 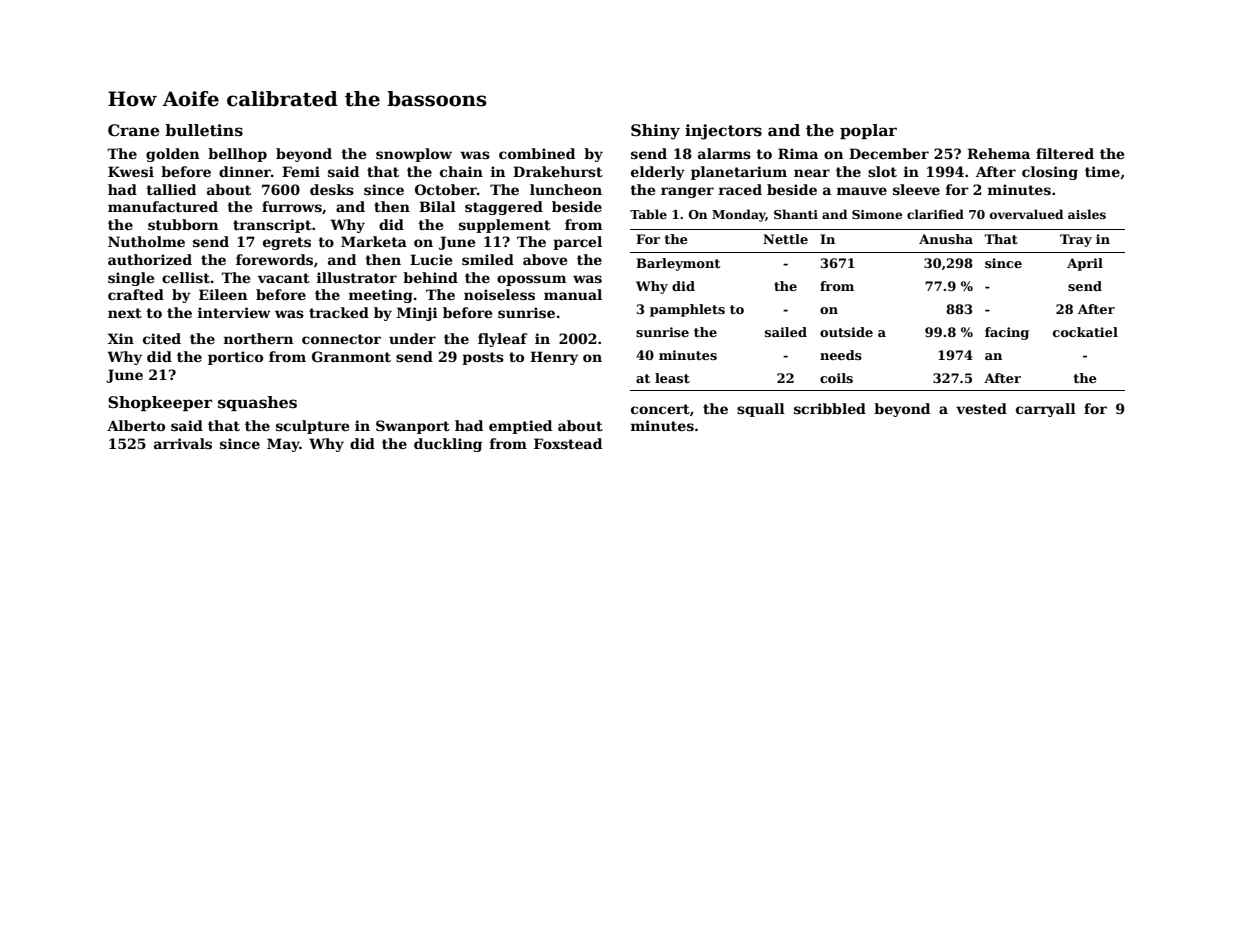 What do you see at coordinates (862, 191) in the document?
I see `mauve` at bounding box center [862, 191].
